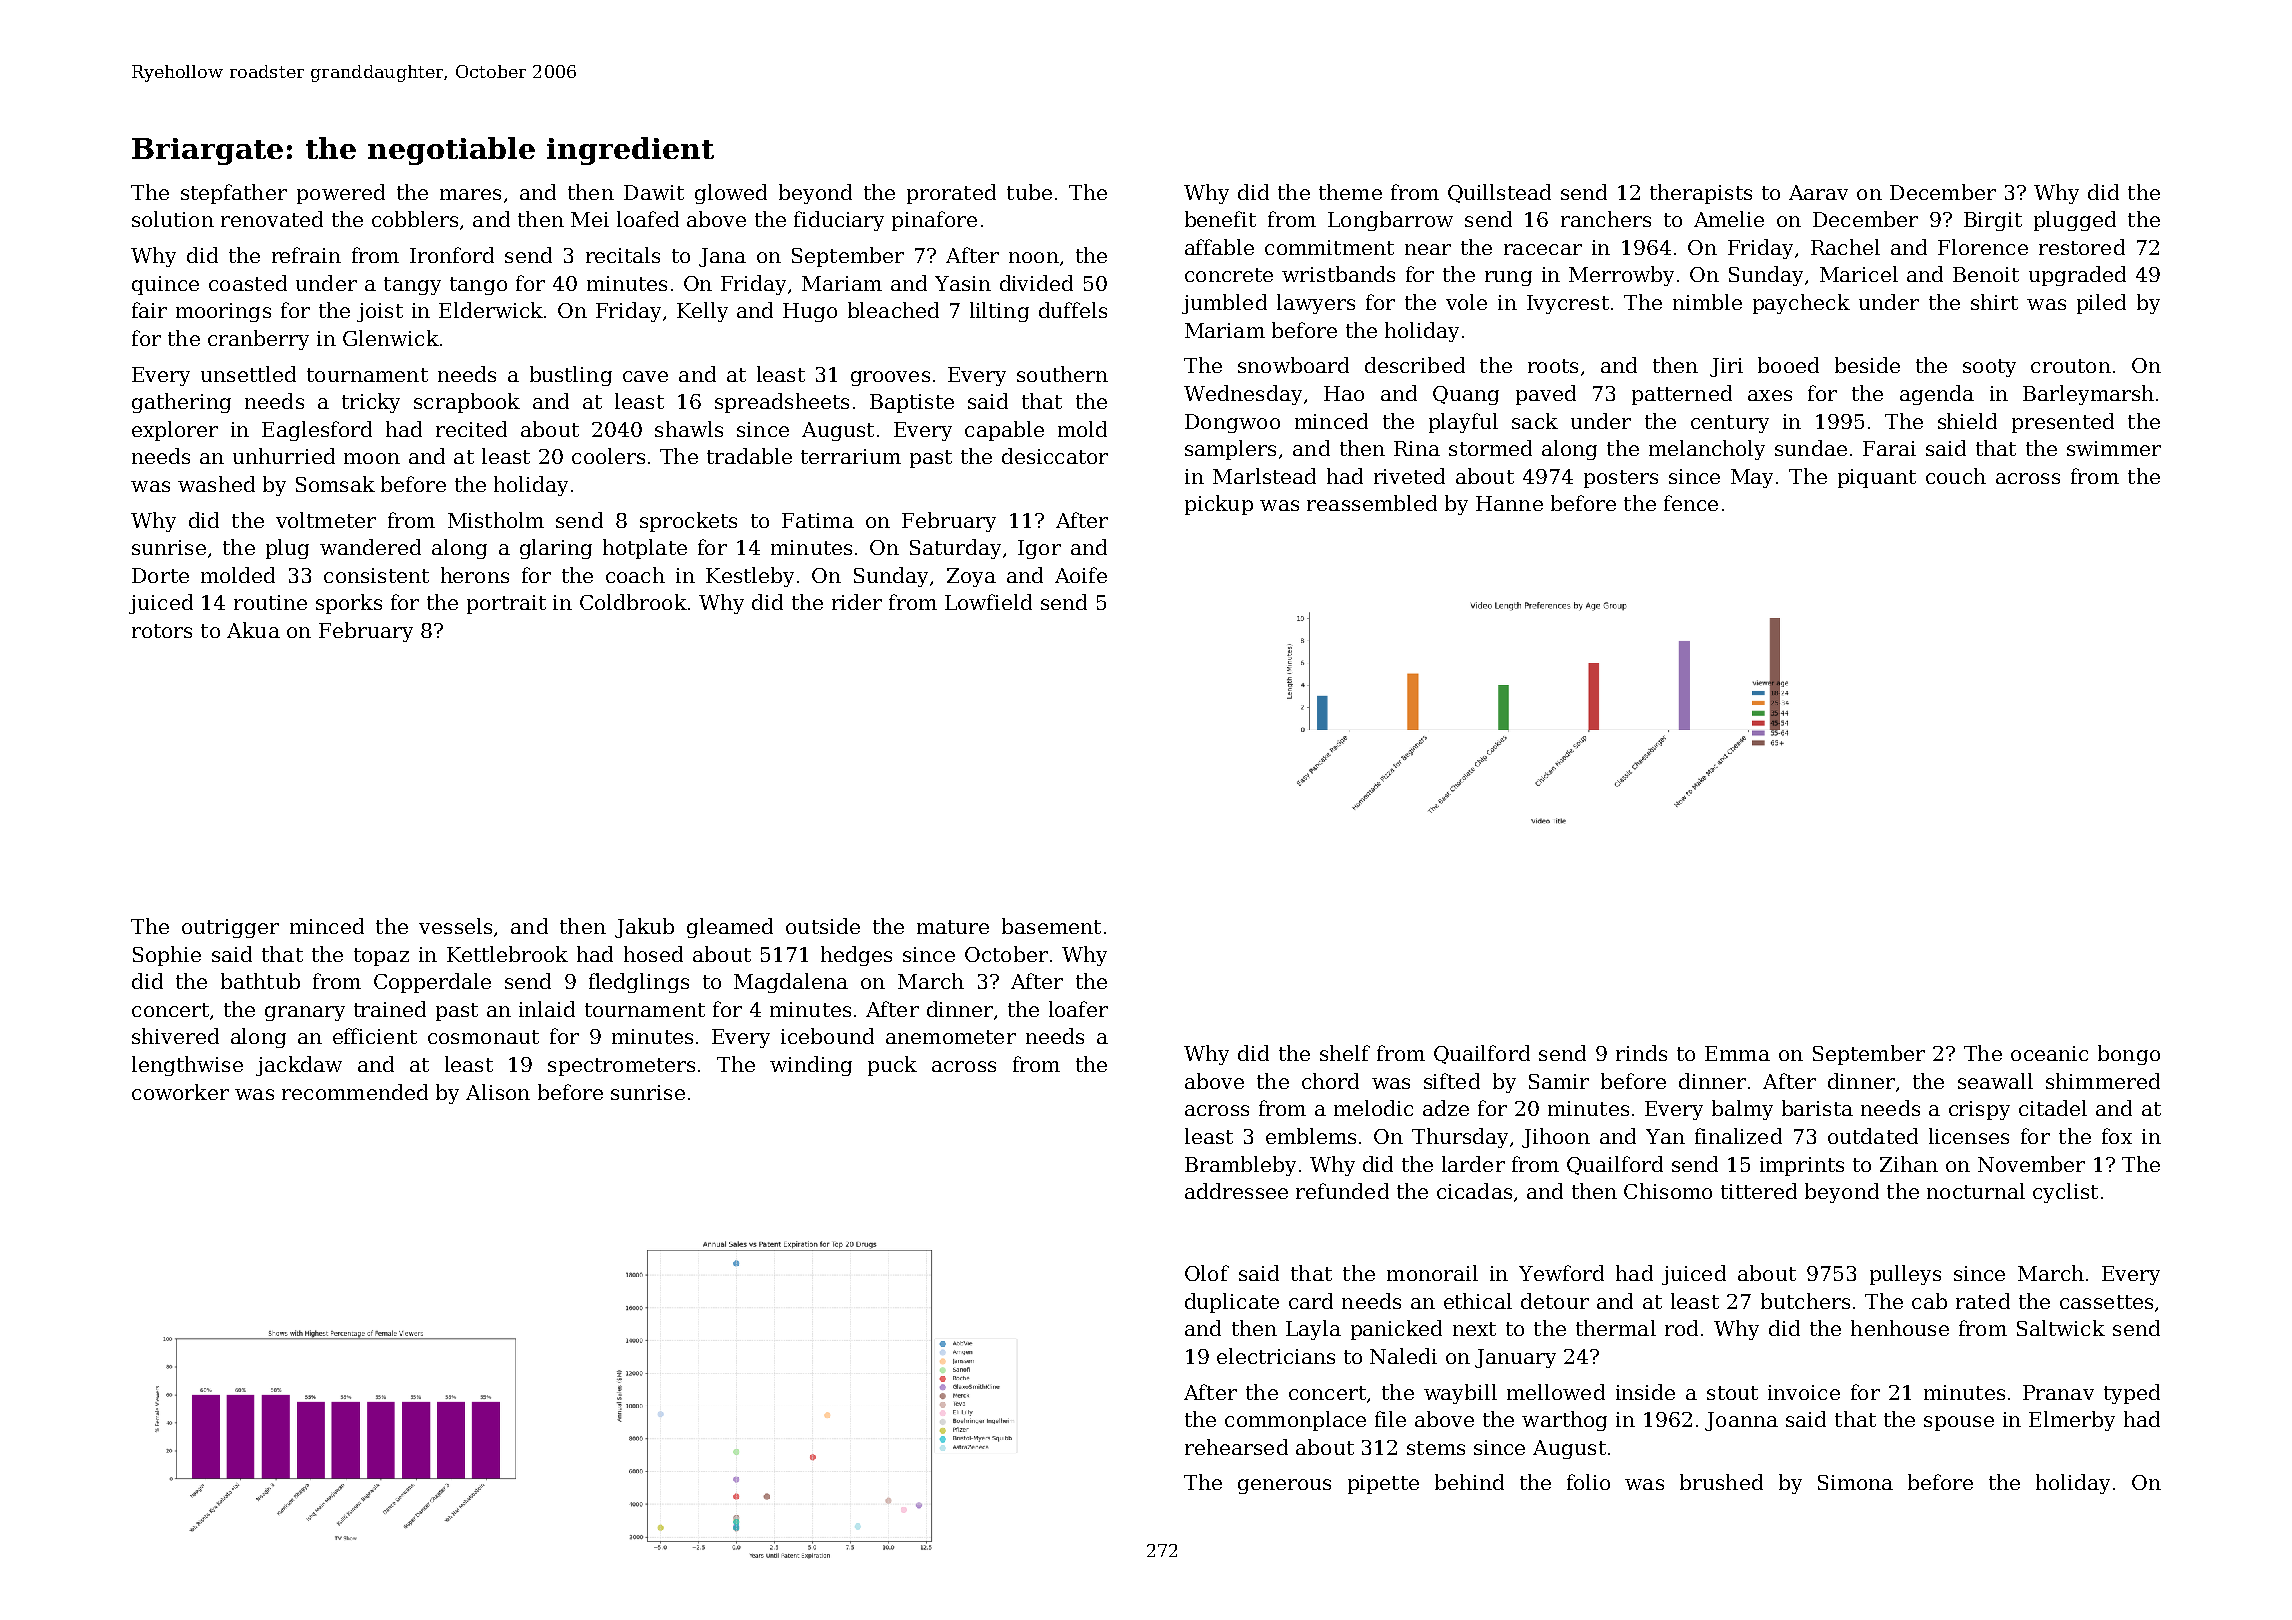 Image resolution: width=2292 pixels, height=1620 pixels. I want to click on shivered, so click(175, 1036).
